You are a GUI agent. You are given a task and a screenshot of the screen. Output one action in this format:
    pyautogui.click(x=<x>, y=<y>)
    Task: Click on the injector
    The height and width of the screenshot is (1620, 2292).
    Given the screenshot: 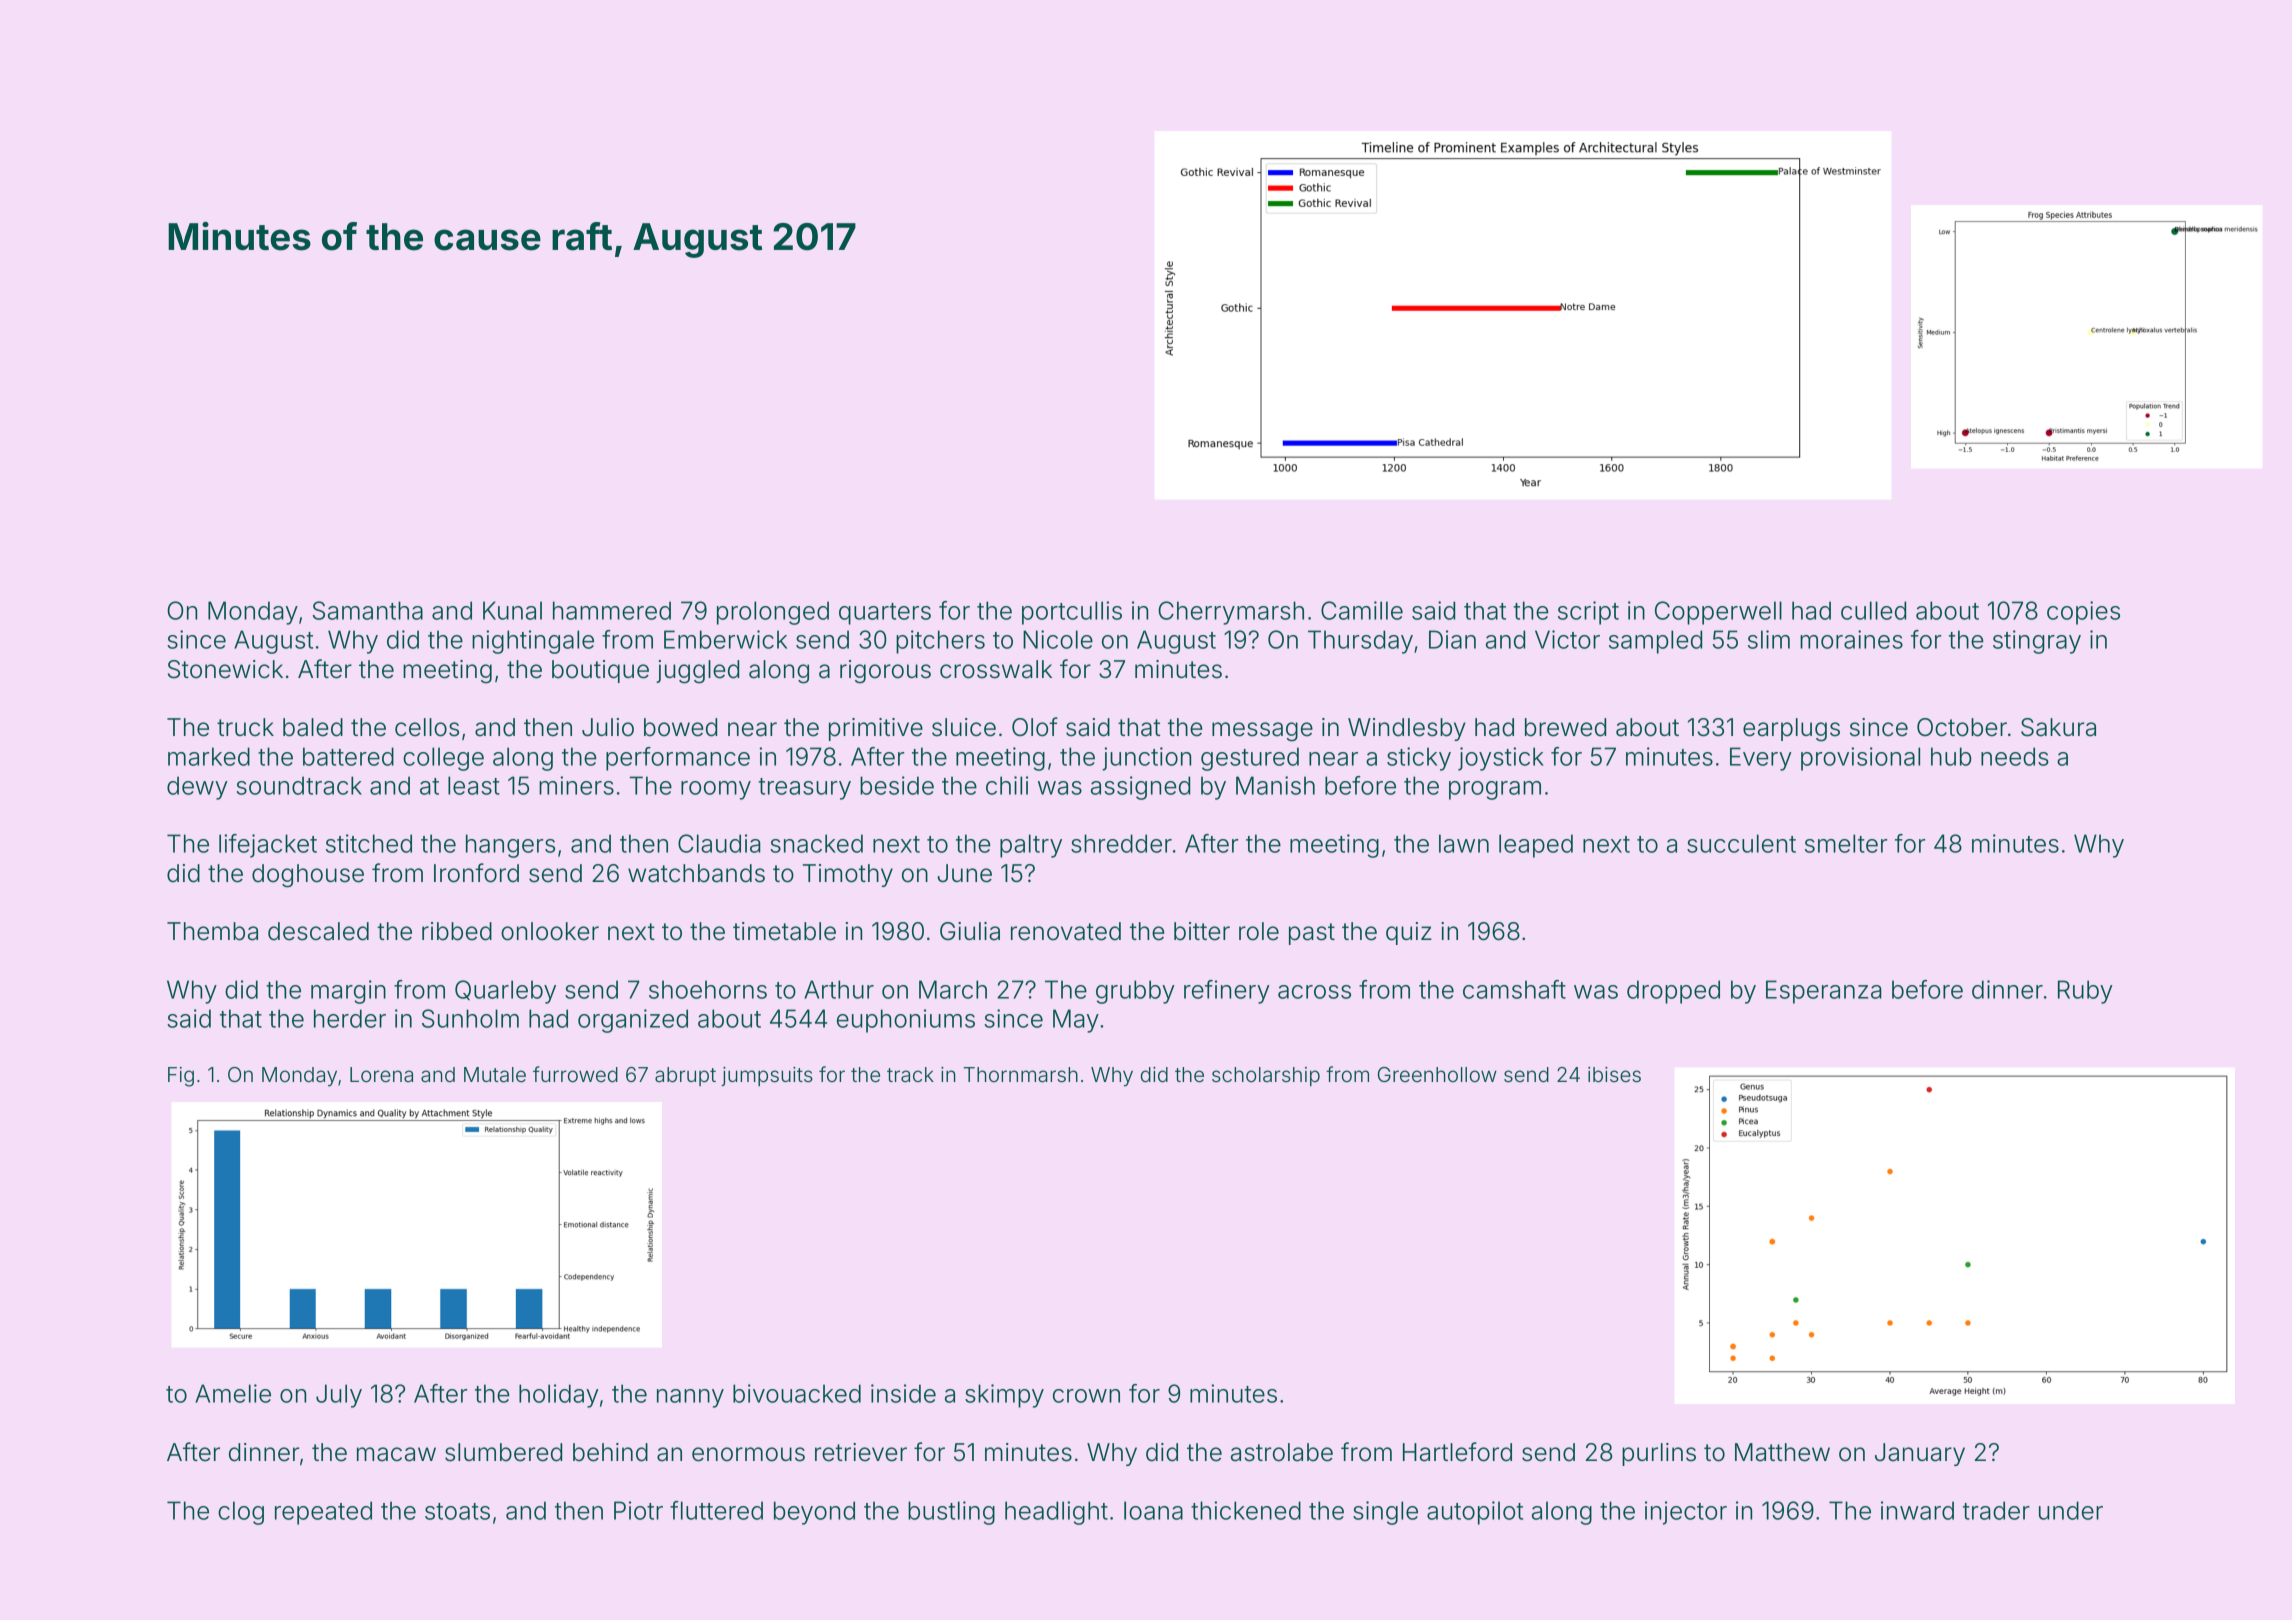 What is the action you would take?
    pyautogui.click(x=1686, y=1513)
